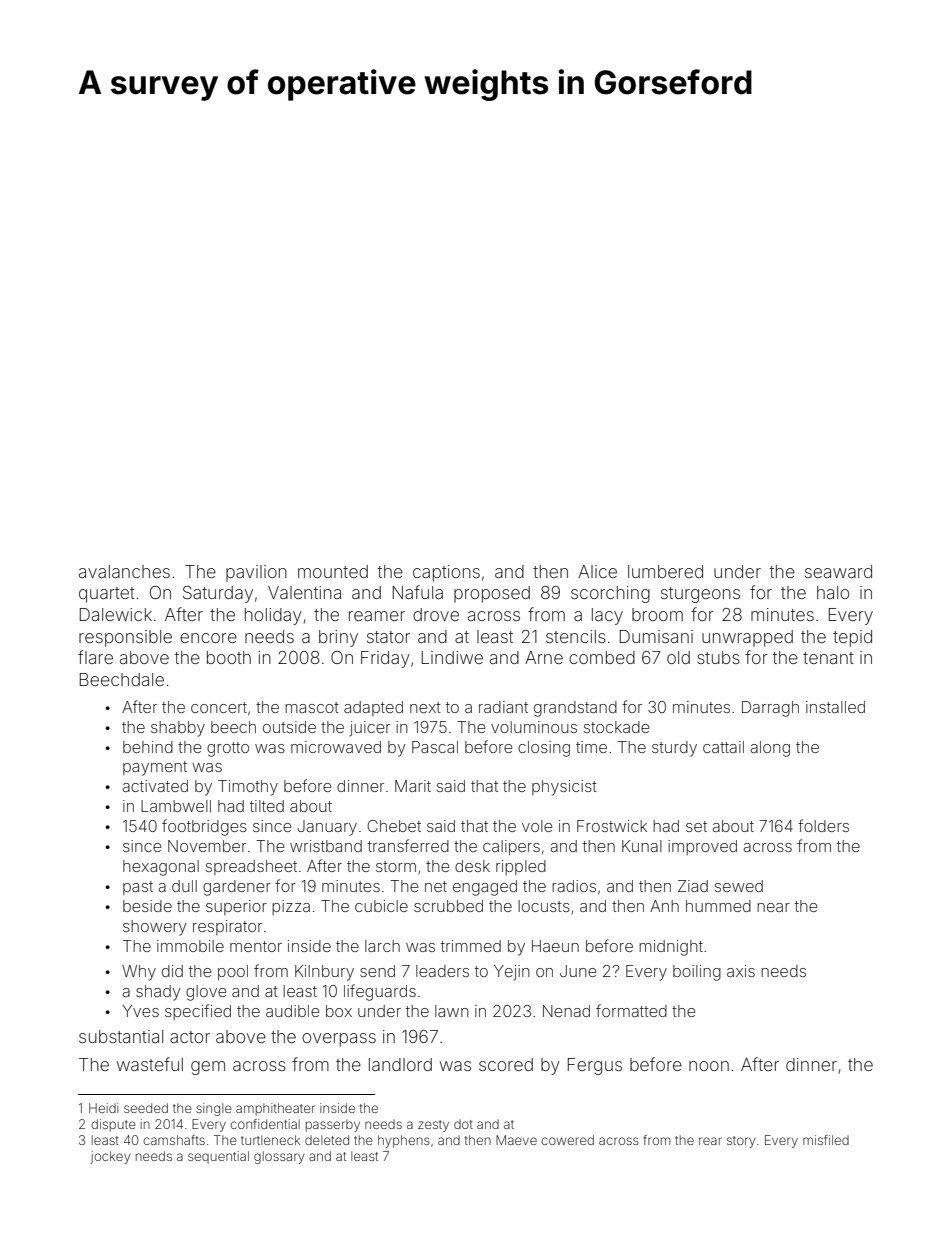  What do you see at coordinates (702, 847) in the screenshot?
I see `improved` at bounding box center [702, 847].
